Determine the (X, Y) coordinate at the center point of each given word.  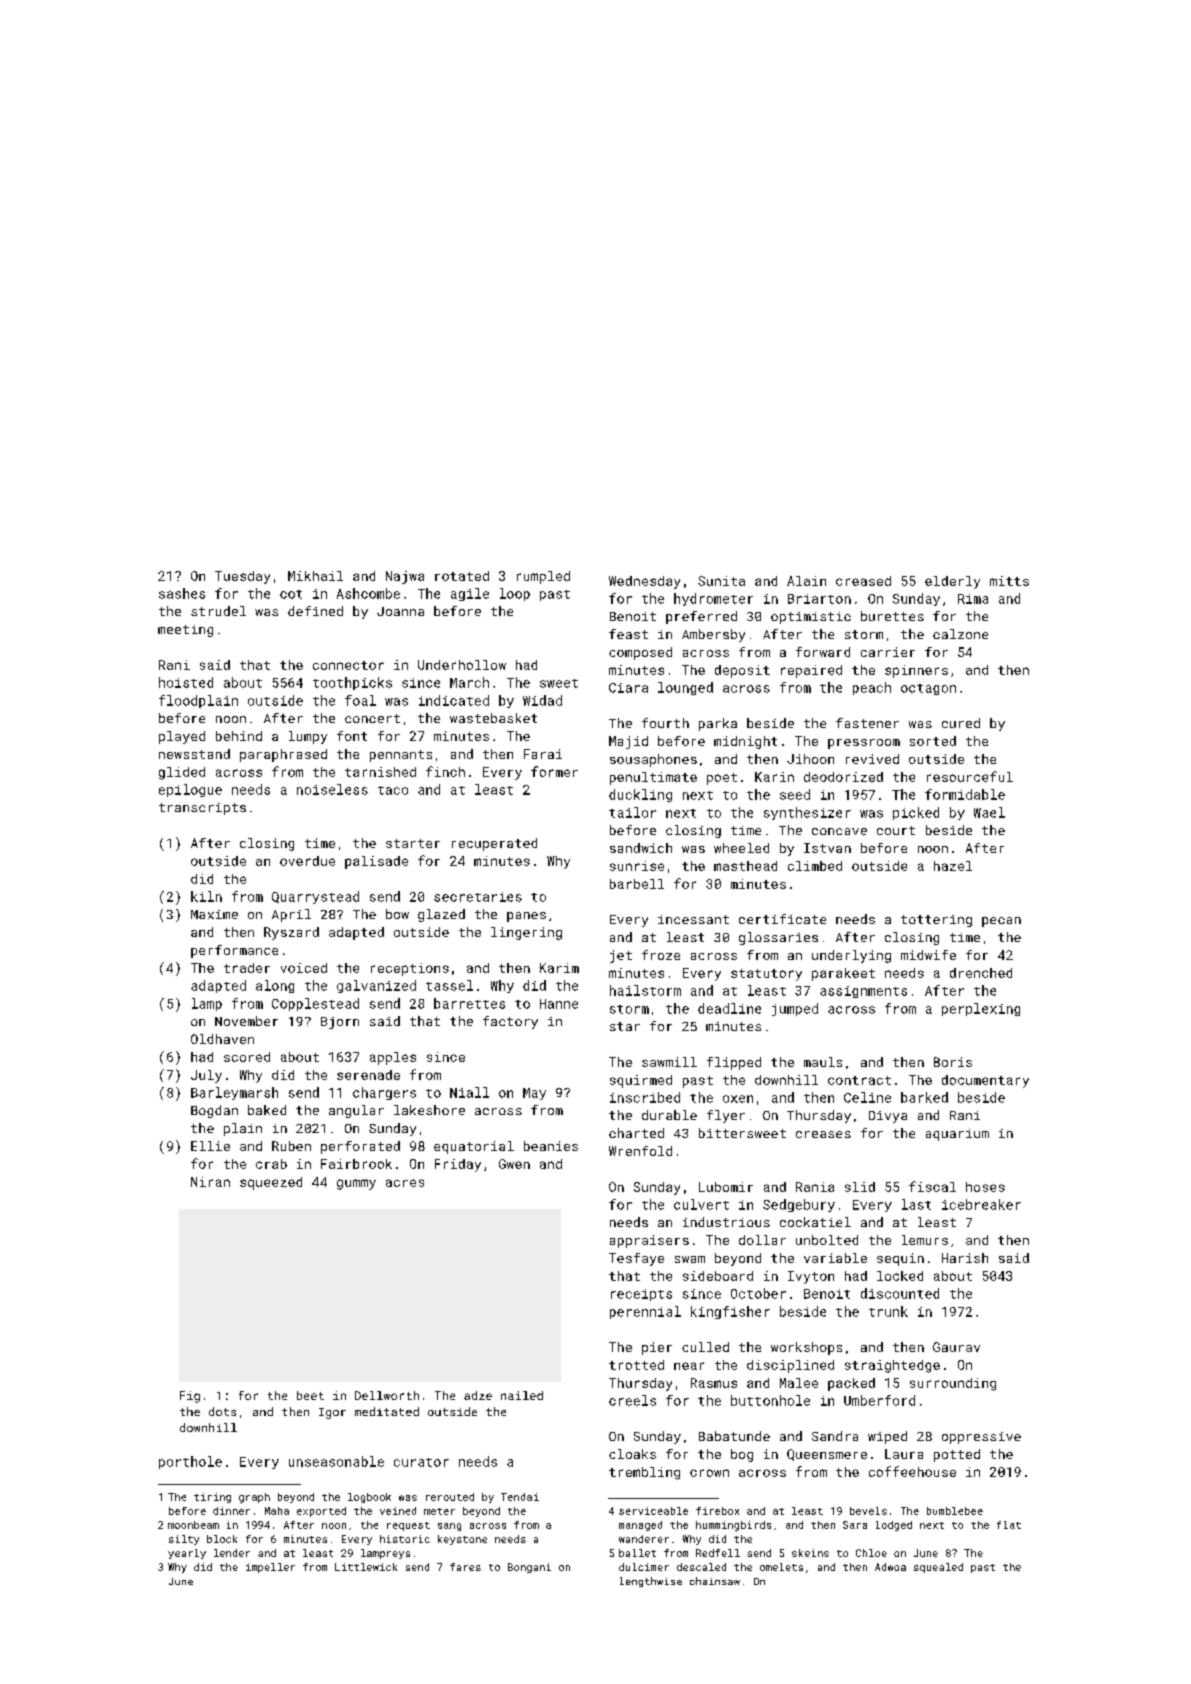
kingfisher (730, 1312)
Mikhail (315, 576)
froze (661, 955)
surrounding (953, 1384)
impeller (270, 1568)
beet (310, 1395)
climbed (815, 866)
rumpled (543, 577)
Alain (806, 581)
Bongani (529, 1568)
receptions (410, 969)
